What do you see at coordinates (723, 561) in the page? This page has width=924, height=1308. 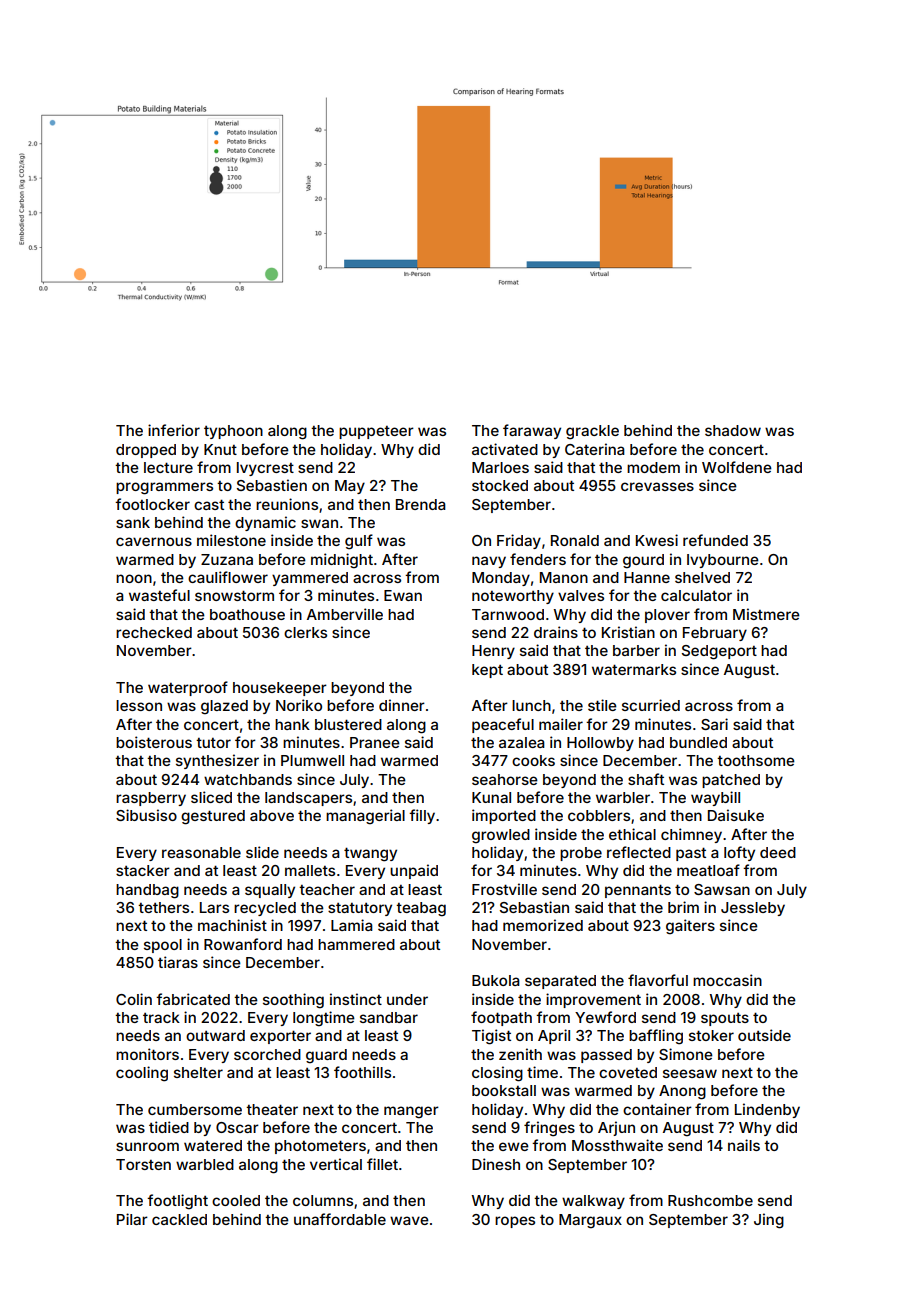 I see `Ivybourne` at bounding box center [723, 561].
